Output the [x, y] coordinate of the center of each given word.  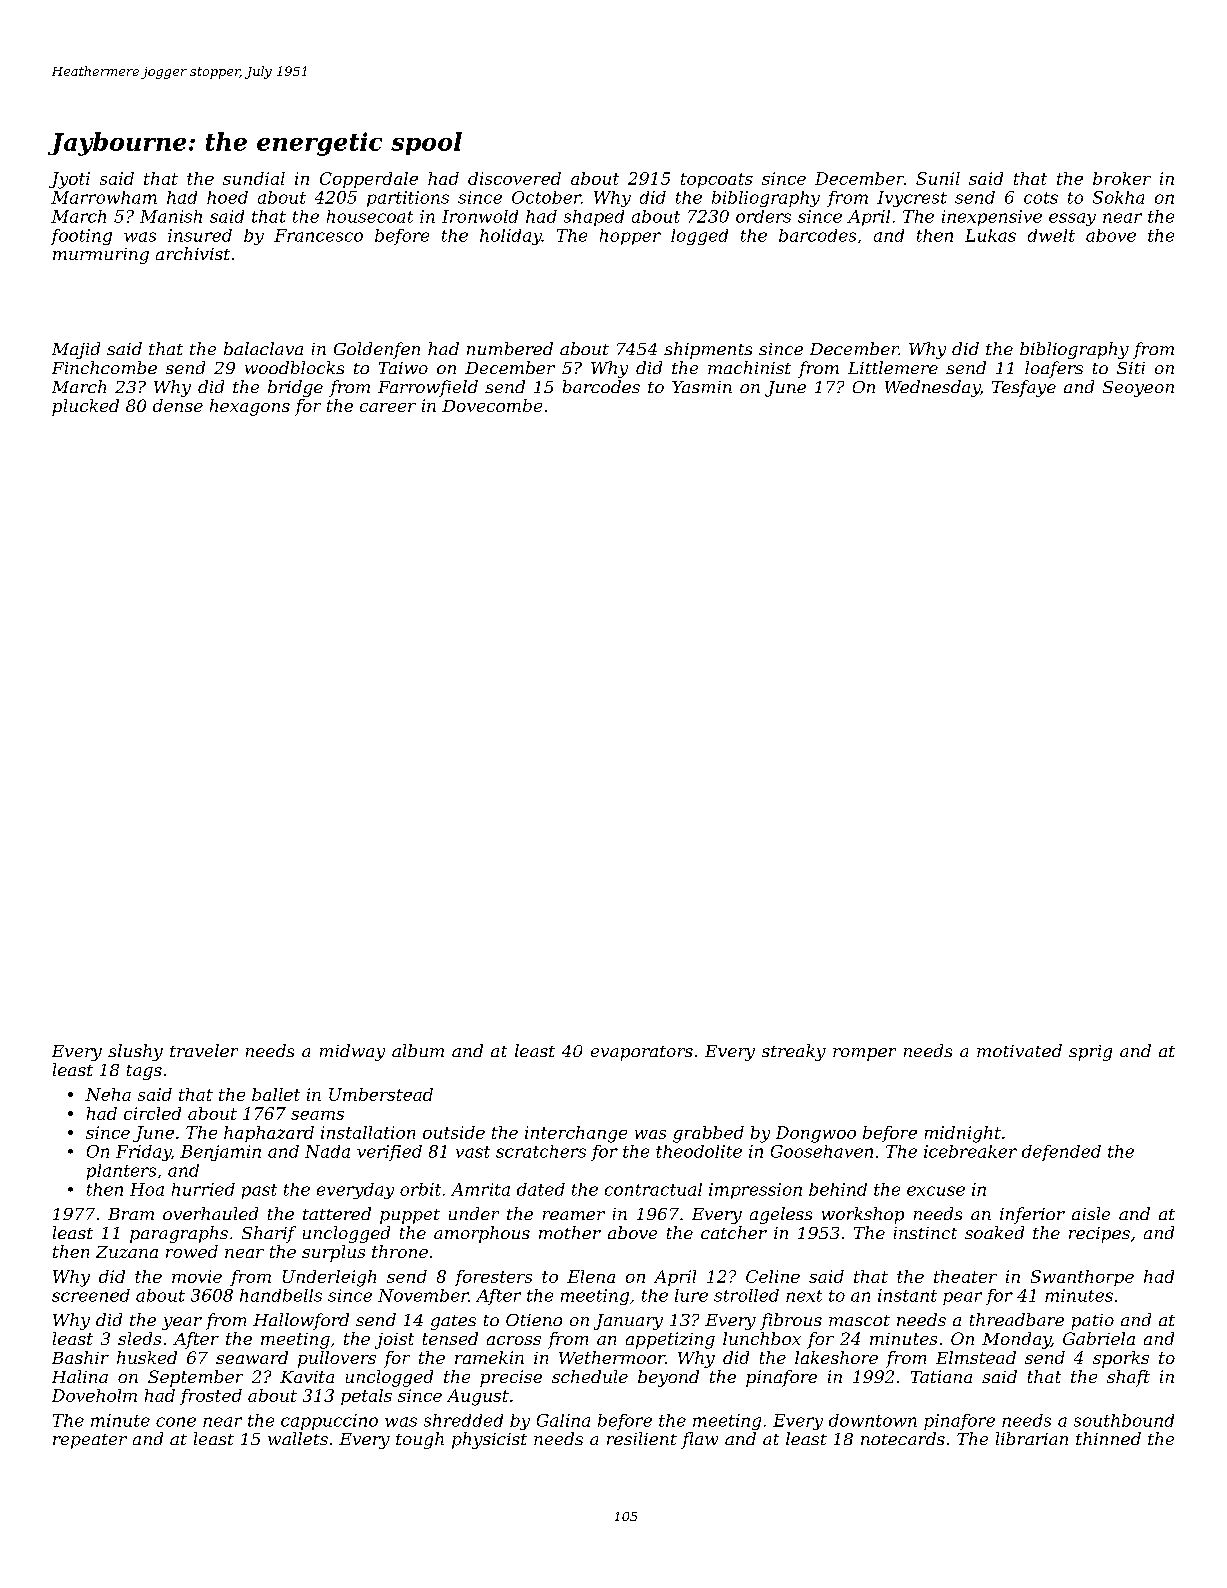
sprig [1090, 1053]
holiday [511, 237]
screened [91, 1295]
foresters [493, 1278]
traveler [204, 1050]
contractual [653, 1189]
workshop [863, 1215]
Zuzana [127, 1252]
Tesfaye [1024, 388]
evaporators [642, 1053]
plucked [85, 407]
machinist [749, 367]
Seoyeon [1138, 389]
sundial [254, 178]
